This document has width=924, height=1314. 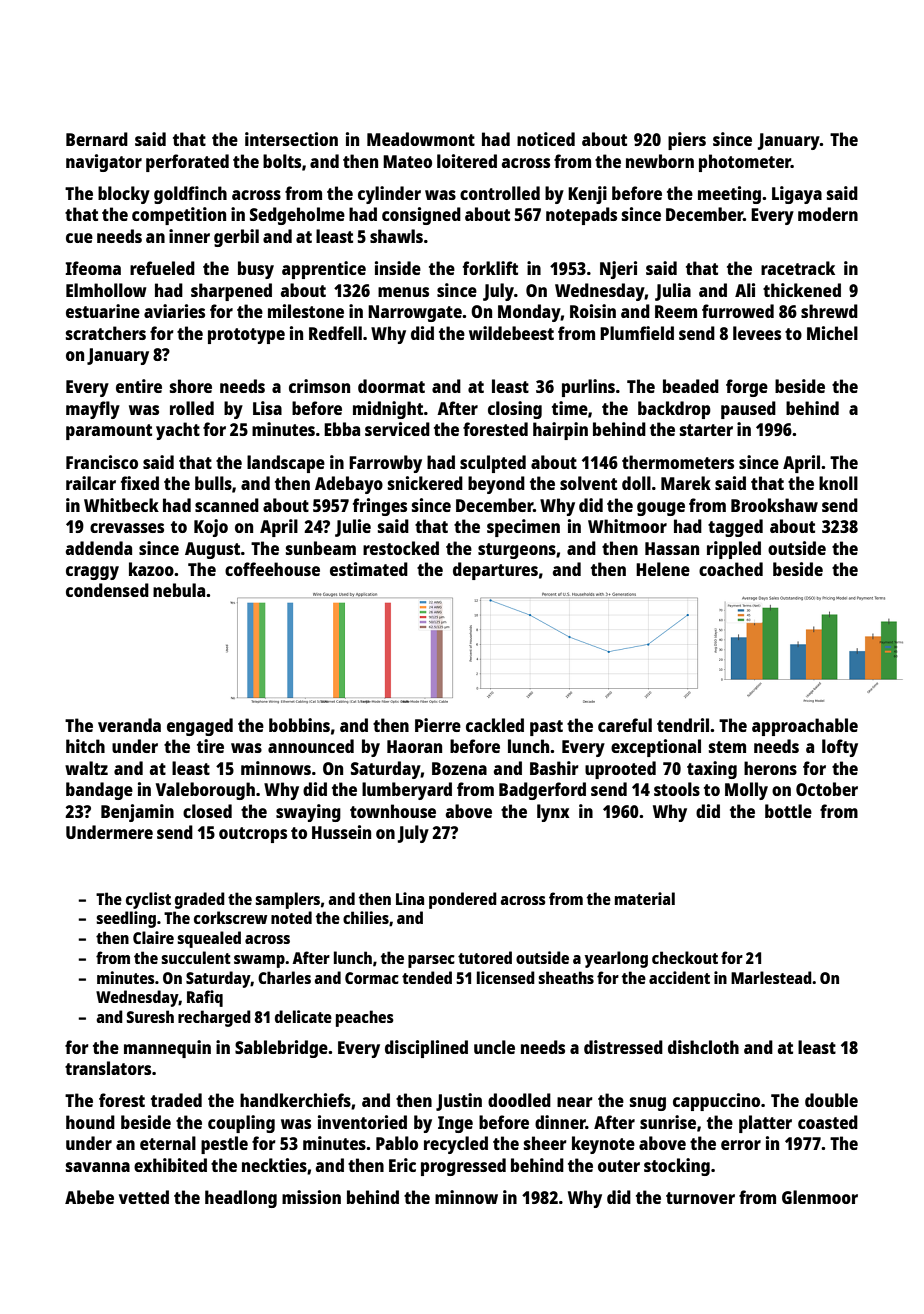 What do you see at coordinates (820, 1197) in the document?
I see `Glenmoor` at bounding box center [820, 1197].
